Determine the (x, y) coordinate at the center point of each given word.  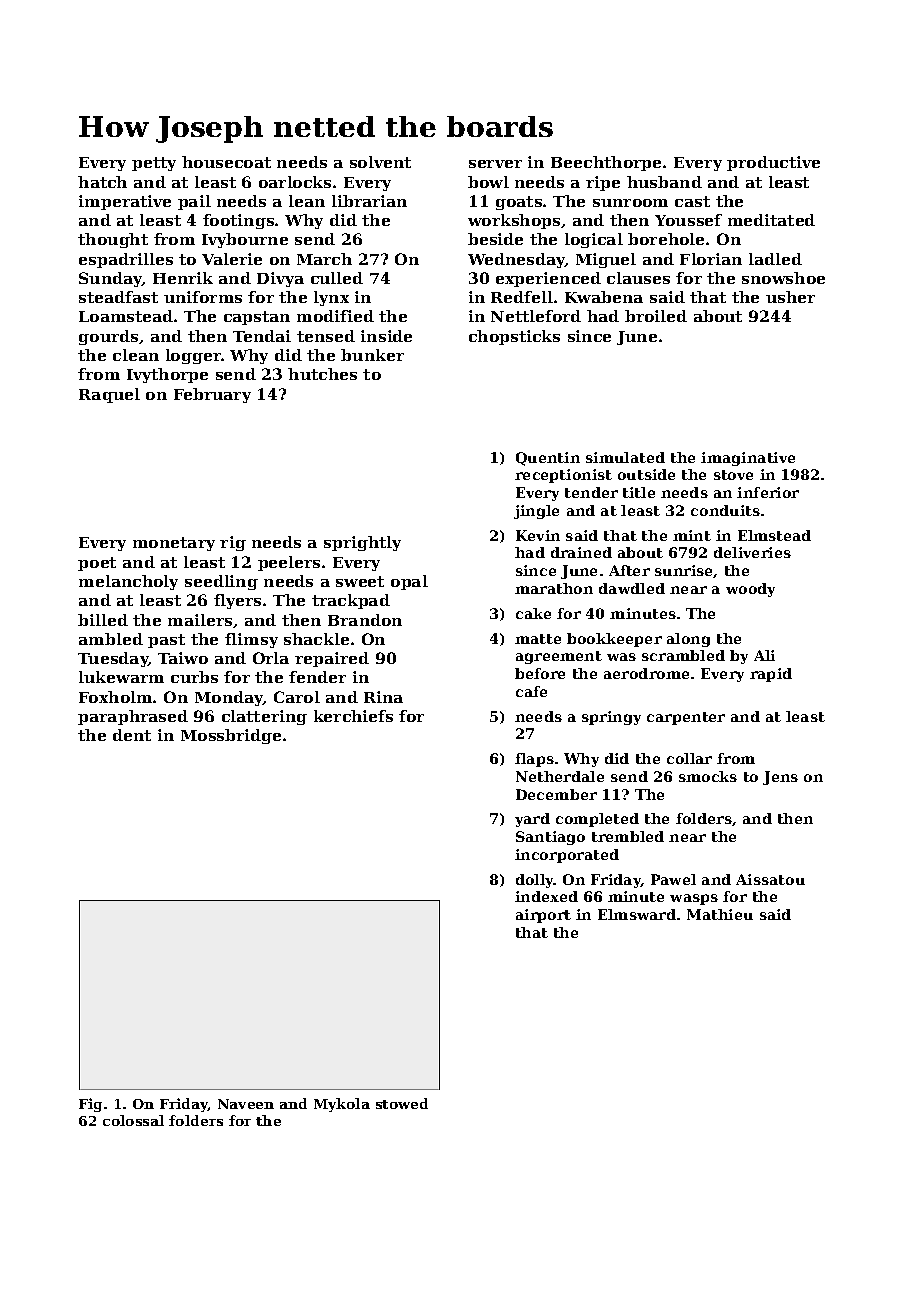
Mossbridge (231, 736)
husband (664, 182)
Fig (90, 1105)
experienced (548, 279)
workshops (514, 221)
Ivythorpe (167, 375)
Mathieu (720, 914)
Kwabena (604, 297)
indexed (546, 896)
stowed (402, 1103)
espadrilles (126, 260)
